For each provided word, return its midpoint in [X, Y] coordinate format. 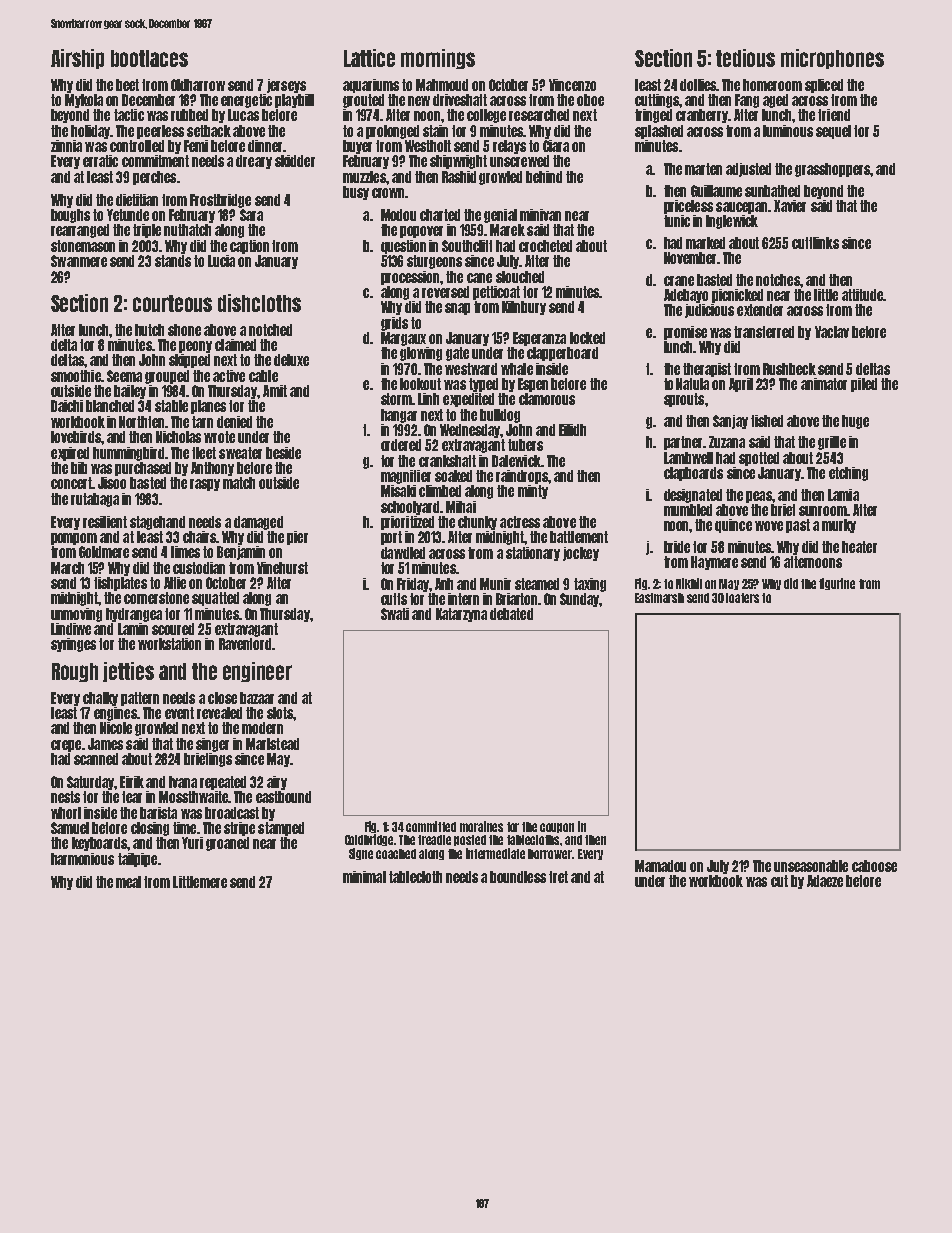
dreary [254, 162]
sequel [833, 132]
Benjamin [241, 553]
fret [558, 877]
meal [128, 882]
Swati [395, 614]
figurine [837, 584]
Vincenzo [572, 85]
